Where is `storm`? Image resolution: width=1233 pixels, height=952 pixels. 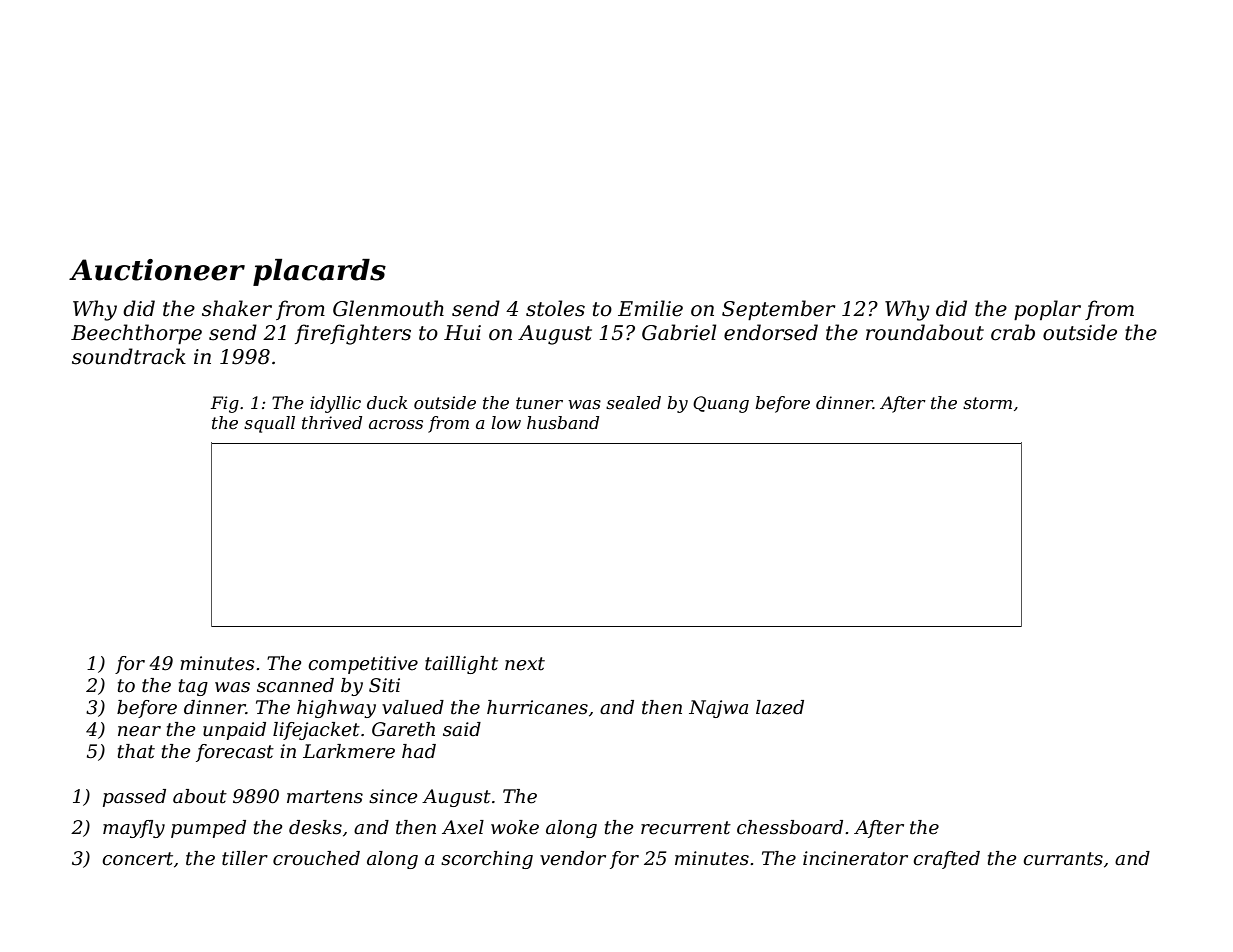 storm is located at coordinates (987, 403).
